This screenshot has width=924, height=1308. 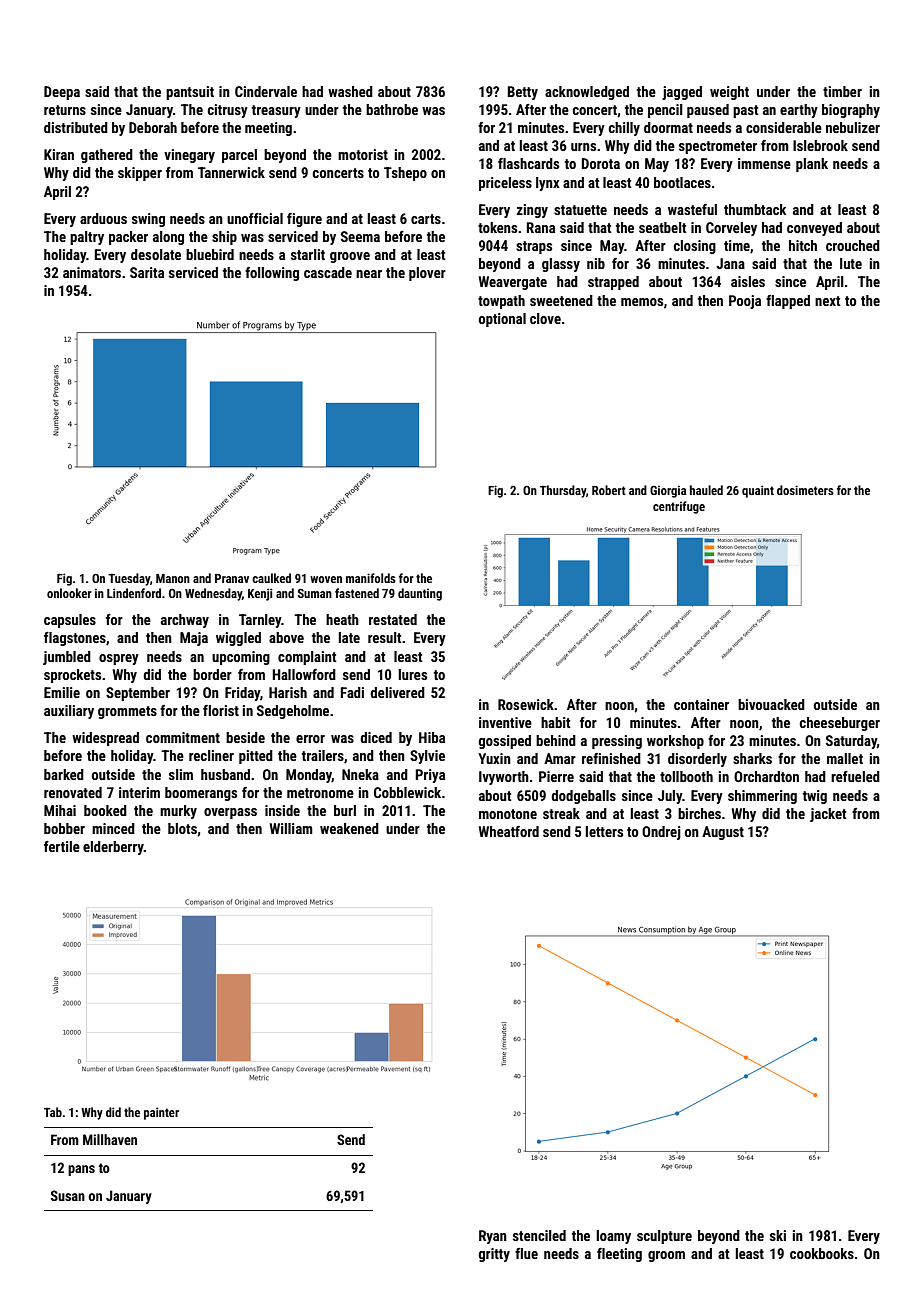 I want to click on groom, so click(x=666, y=1256).
